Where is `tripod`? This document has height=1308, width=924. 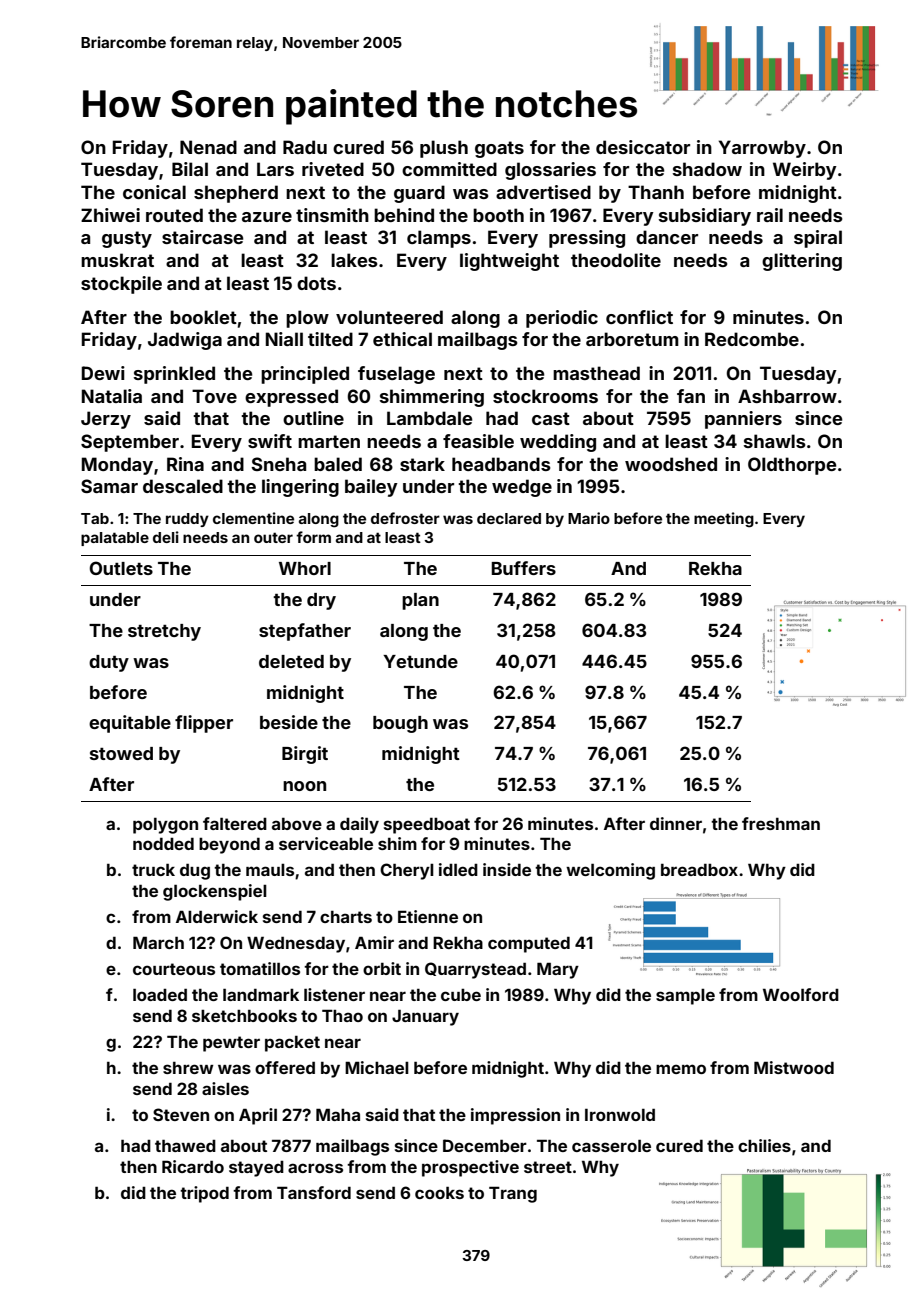
tripod is located at coordinates (204, 1194).
